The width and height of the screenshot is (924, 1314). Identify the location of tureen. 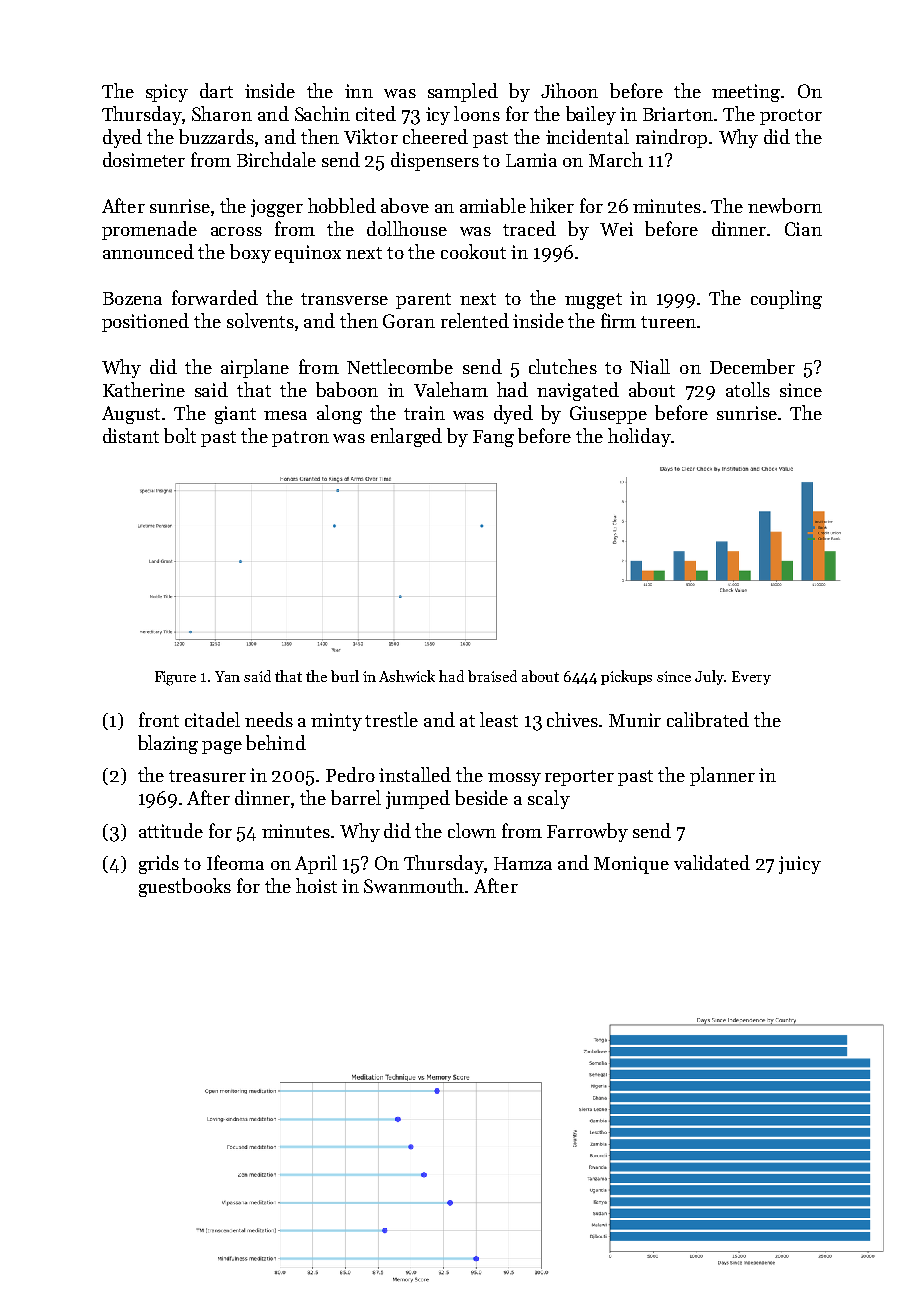
(668, 322).
